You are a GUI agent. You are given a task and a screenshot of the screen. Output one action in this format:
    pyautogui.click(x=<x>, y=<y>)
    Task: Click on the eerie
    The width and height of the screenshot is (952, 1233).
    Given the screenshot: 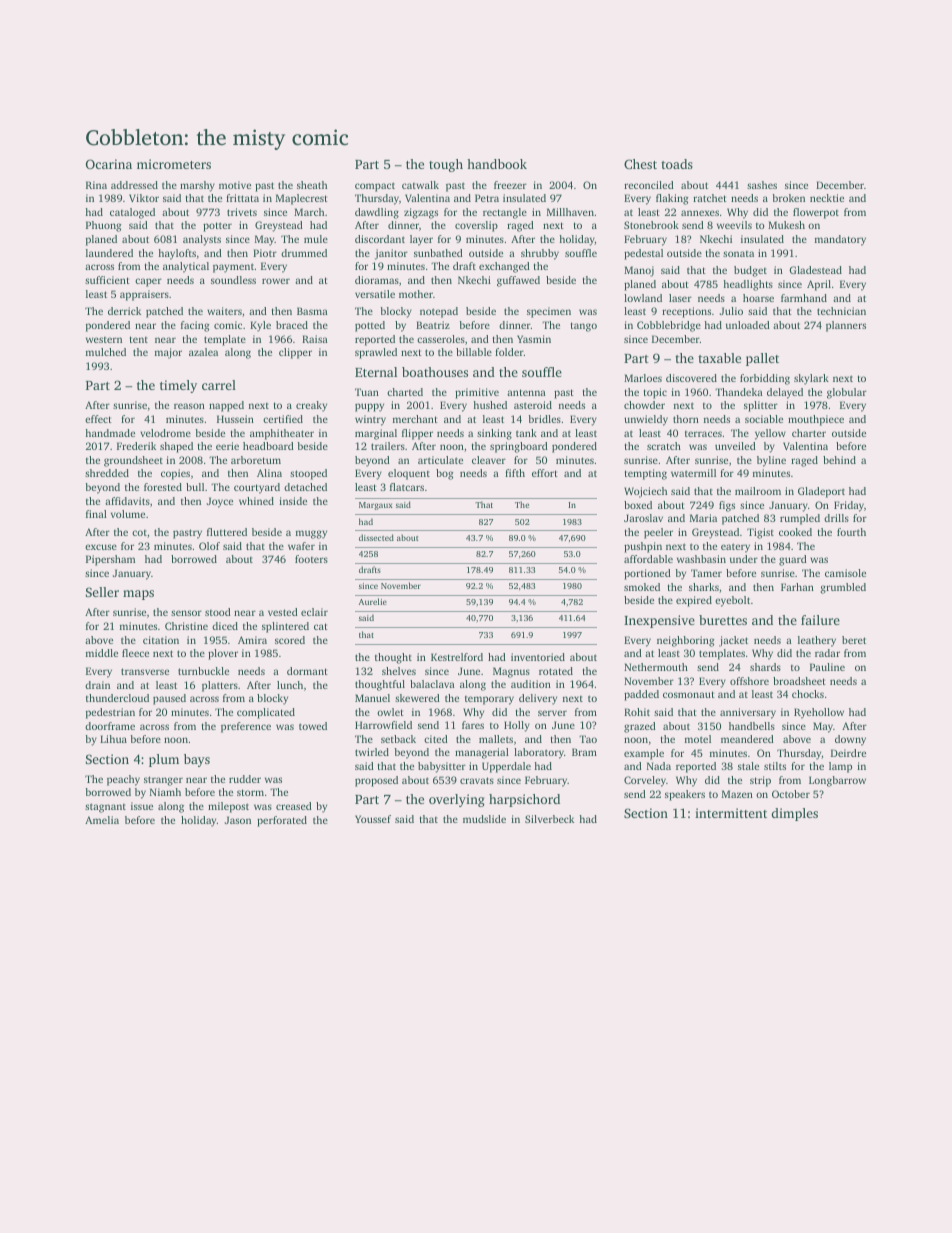 What is the action you would take?
    pyautogui.click(x=227, y=446)
